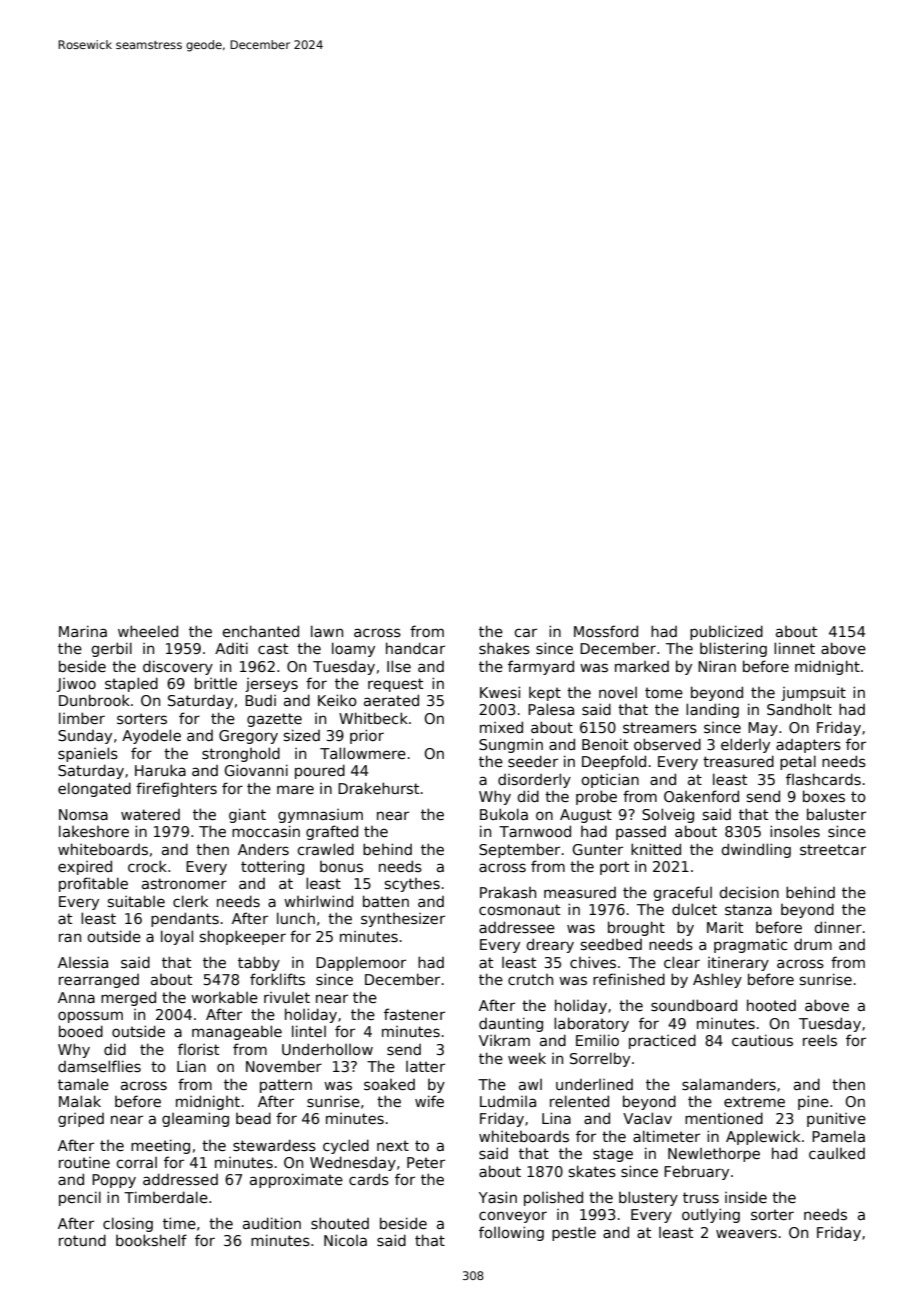 This document has height=1308, width=924. I want to click on publicized, so click(726, 632).
